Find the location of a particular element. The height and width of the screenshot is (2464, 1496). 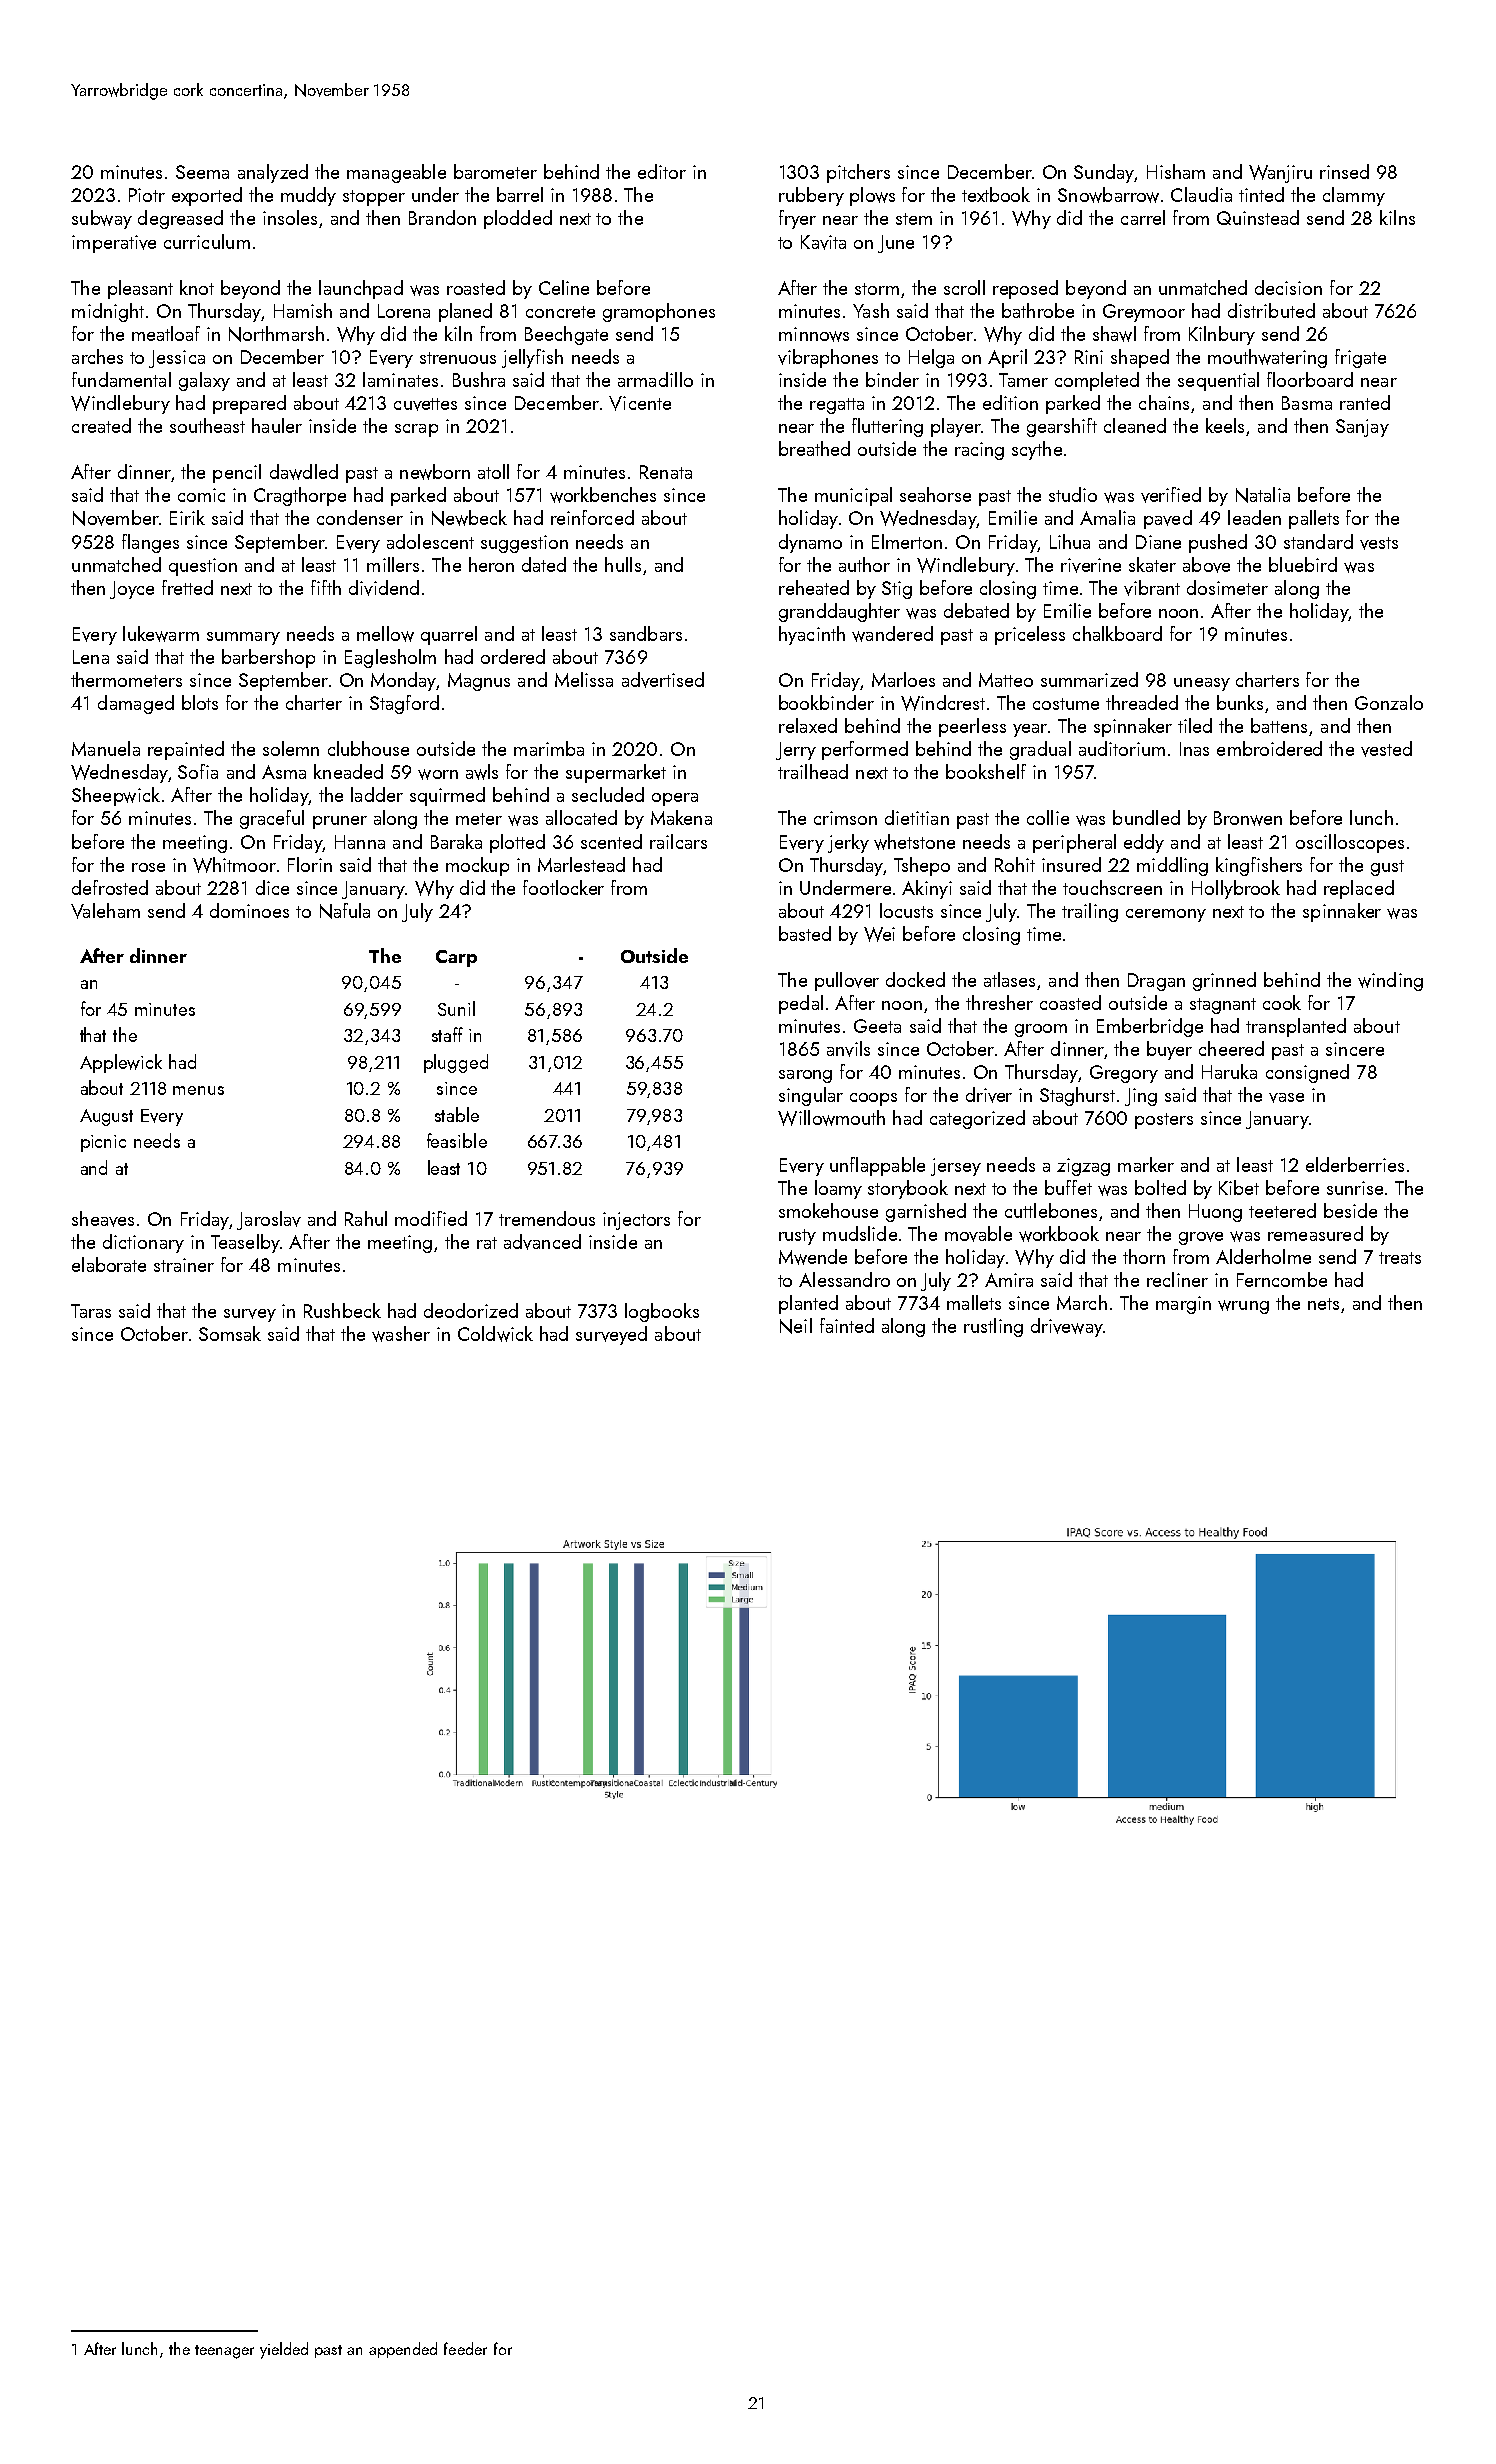

nets is located at coordinates (1323, 1304).
